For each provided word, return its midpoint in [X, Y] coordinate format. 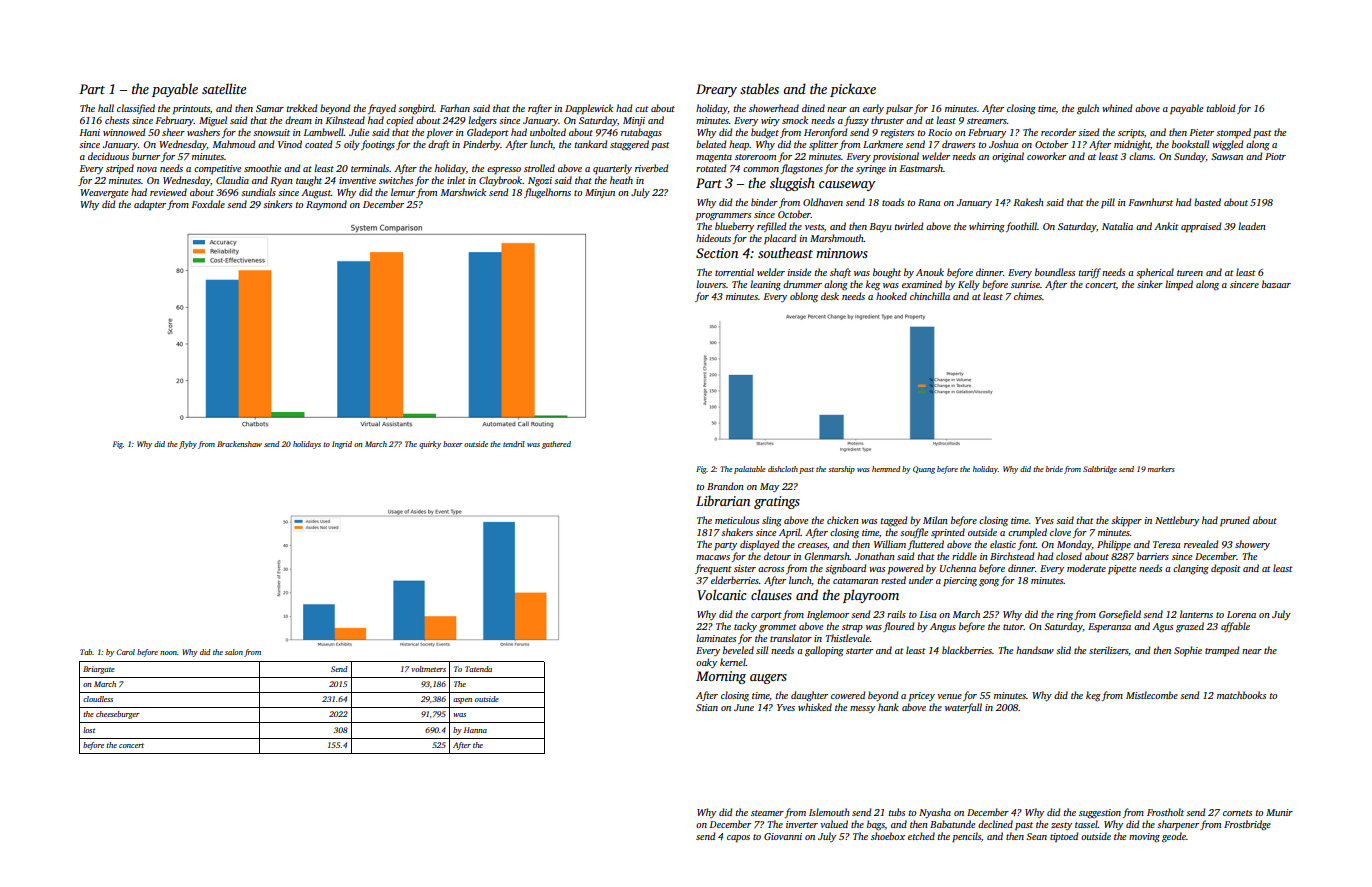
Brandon [725, 486]
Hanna [475, 730]
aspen [462, 701]
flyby [188, 445]
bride [1054, 469]
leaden [1252, 226]
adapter [150, 205]
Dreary [716, 90]
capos [738, 838]
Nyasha [935, 813]
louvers [711, 284]
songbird [416, 109]
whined [1117, 108]
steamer [767, 813]
